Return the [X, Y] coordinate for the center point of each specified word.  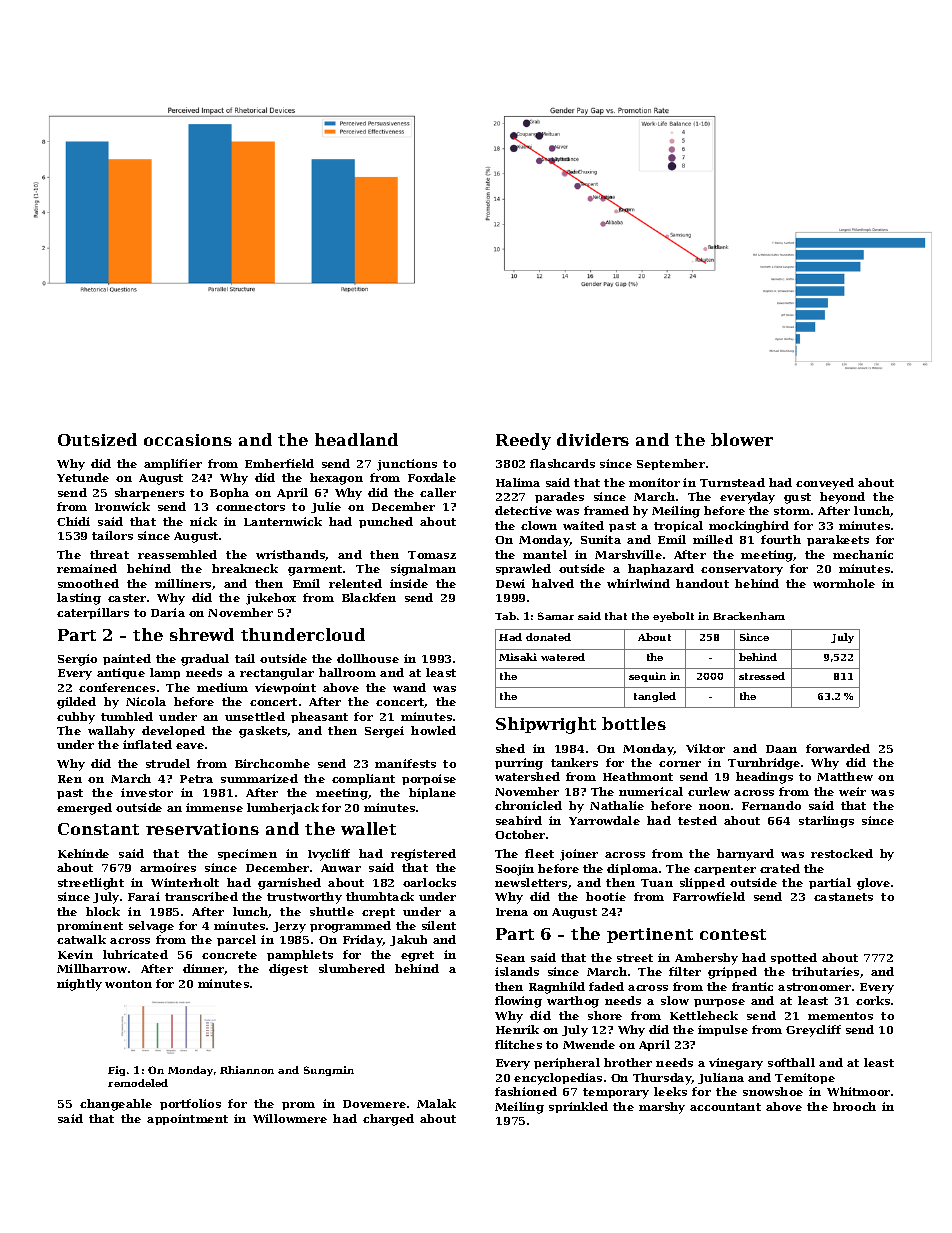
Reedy [523, 441]
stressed [762, 676]
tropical [678, 526]
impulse [723, 1030]
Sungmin [329, 1071]
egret [417, 956]
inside [409, 583]
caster [127, 598]
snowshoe [773, 1091]
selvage [151, 927]
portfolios [190, 1104]
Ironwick [122, 506]
